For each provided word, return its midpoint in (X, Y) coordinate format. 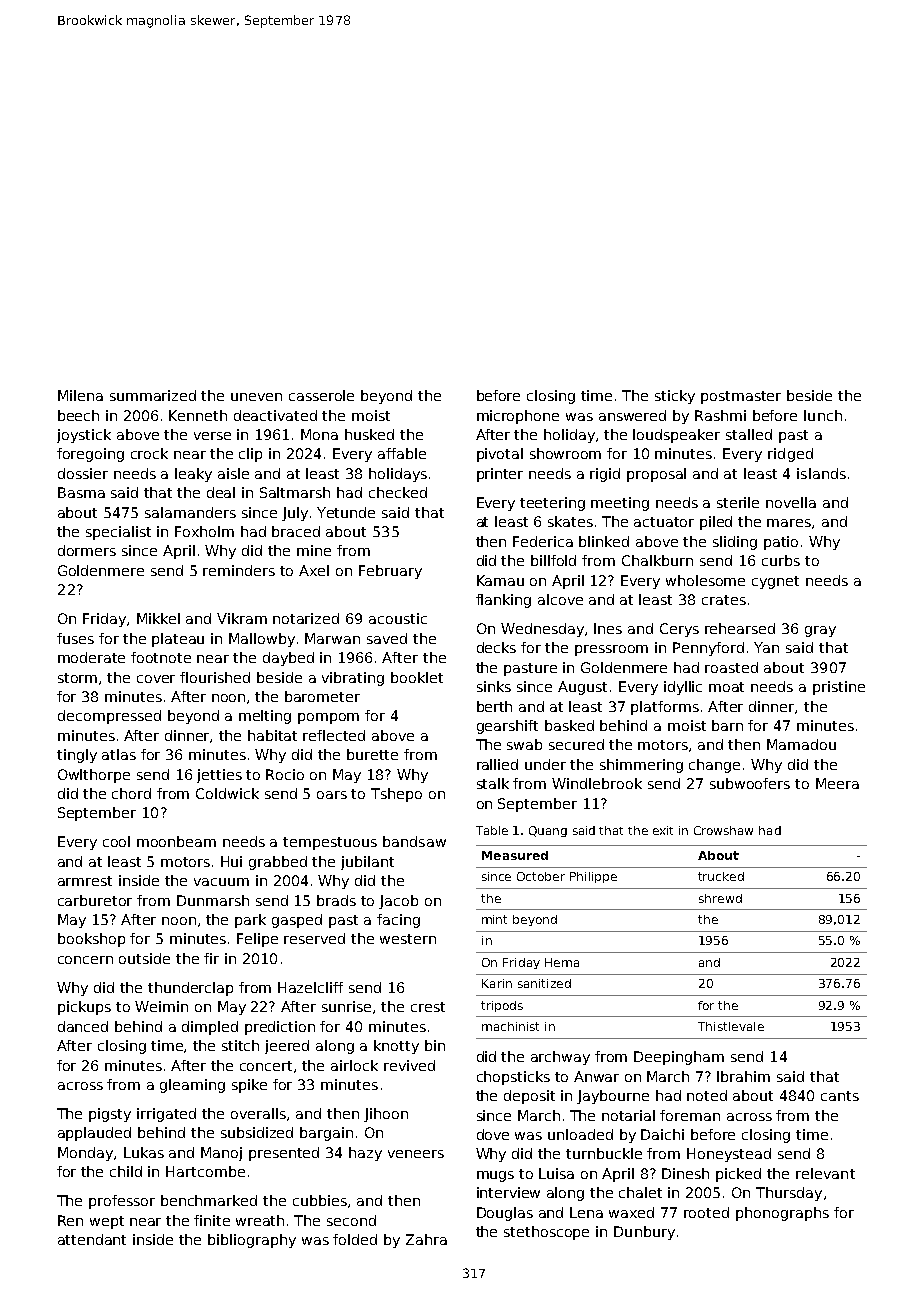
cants (840, 1096)
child (126, 1171)
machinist (510, 1026)
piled (716, 523)
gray (820, 631)
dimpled (210, 1028)
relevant (825, 1173)
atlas (119, 754)
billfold (553, 560)
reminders (239, 570)
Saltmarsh (295, 492)
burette (372, 754)
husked (369, 434)
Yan (766, 647)
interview (508, 1192)
